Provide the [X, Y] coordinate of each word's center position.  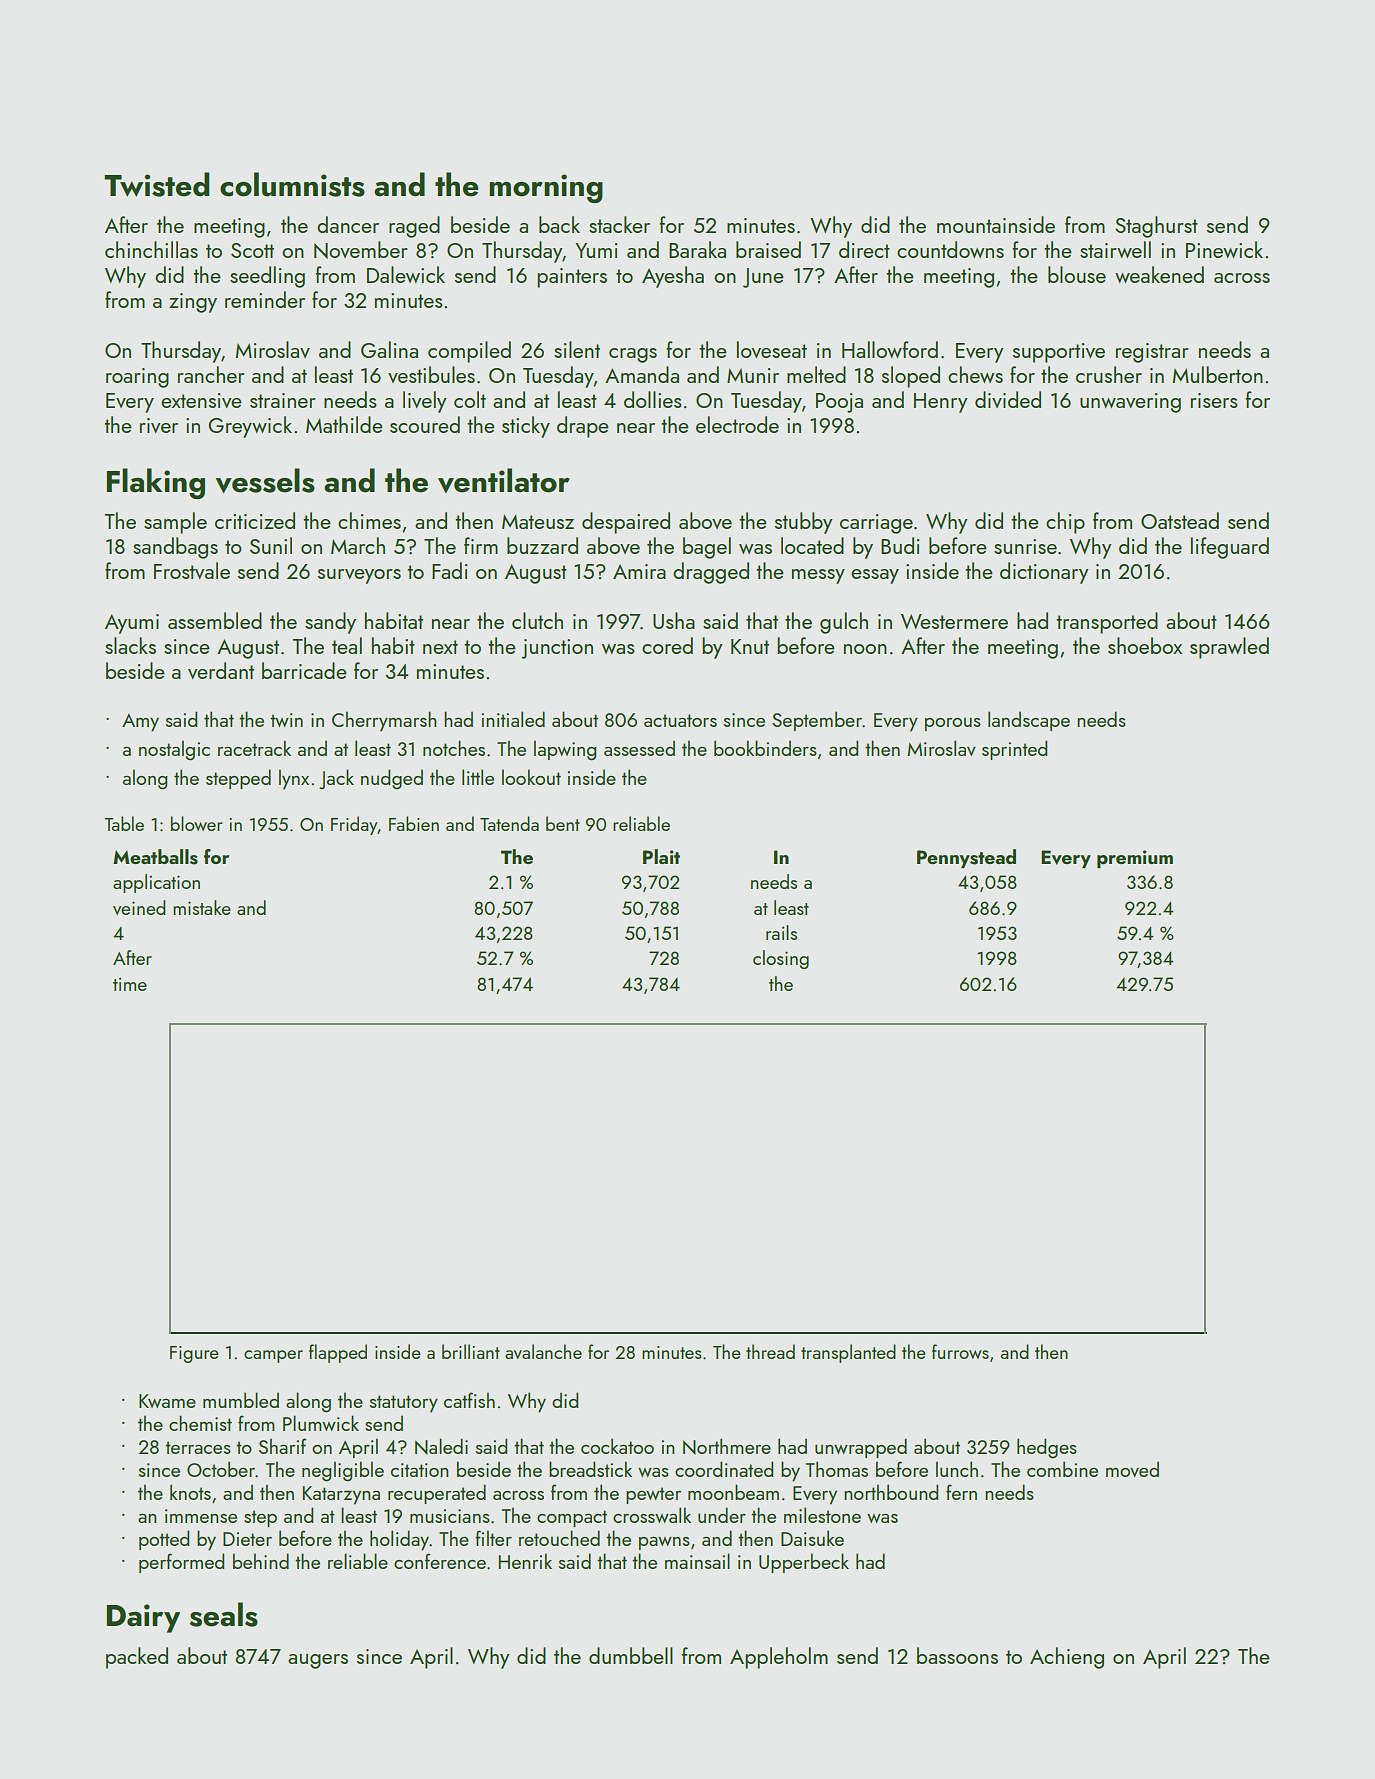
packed [137, 1658]
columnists [292, 184]
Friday [354, 825]
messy [818, 576]
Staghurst [1156, 227]
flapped [338, 1353]
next [440, 647]
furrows [960, 1351]
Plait [661, 856]
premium [1135, 859]
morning [546, 188]
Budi [900, 545]
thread [770, 1351]
